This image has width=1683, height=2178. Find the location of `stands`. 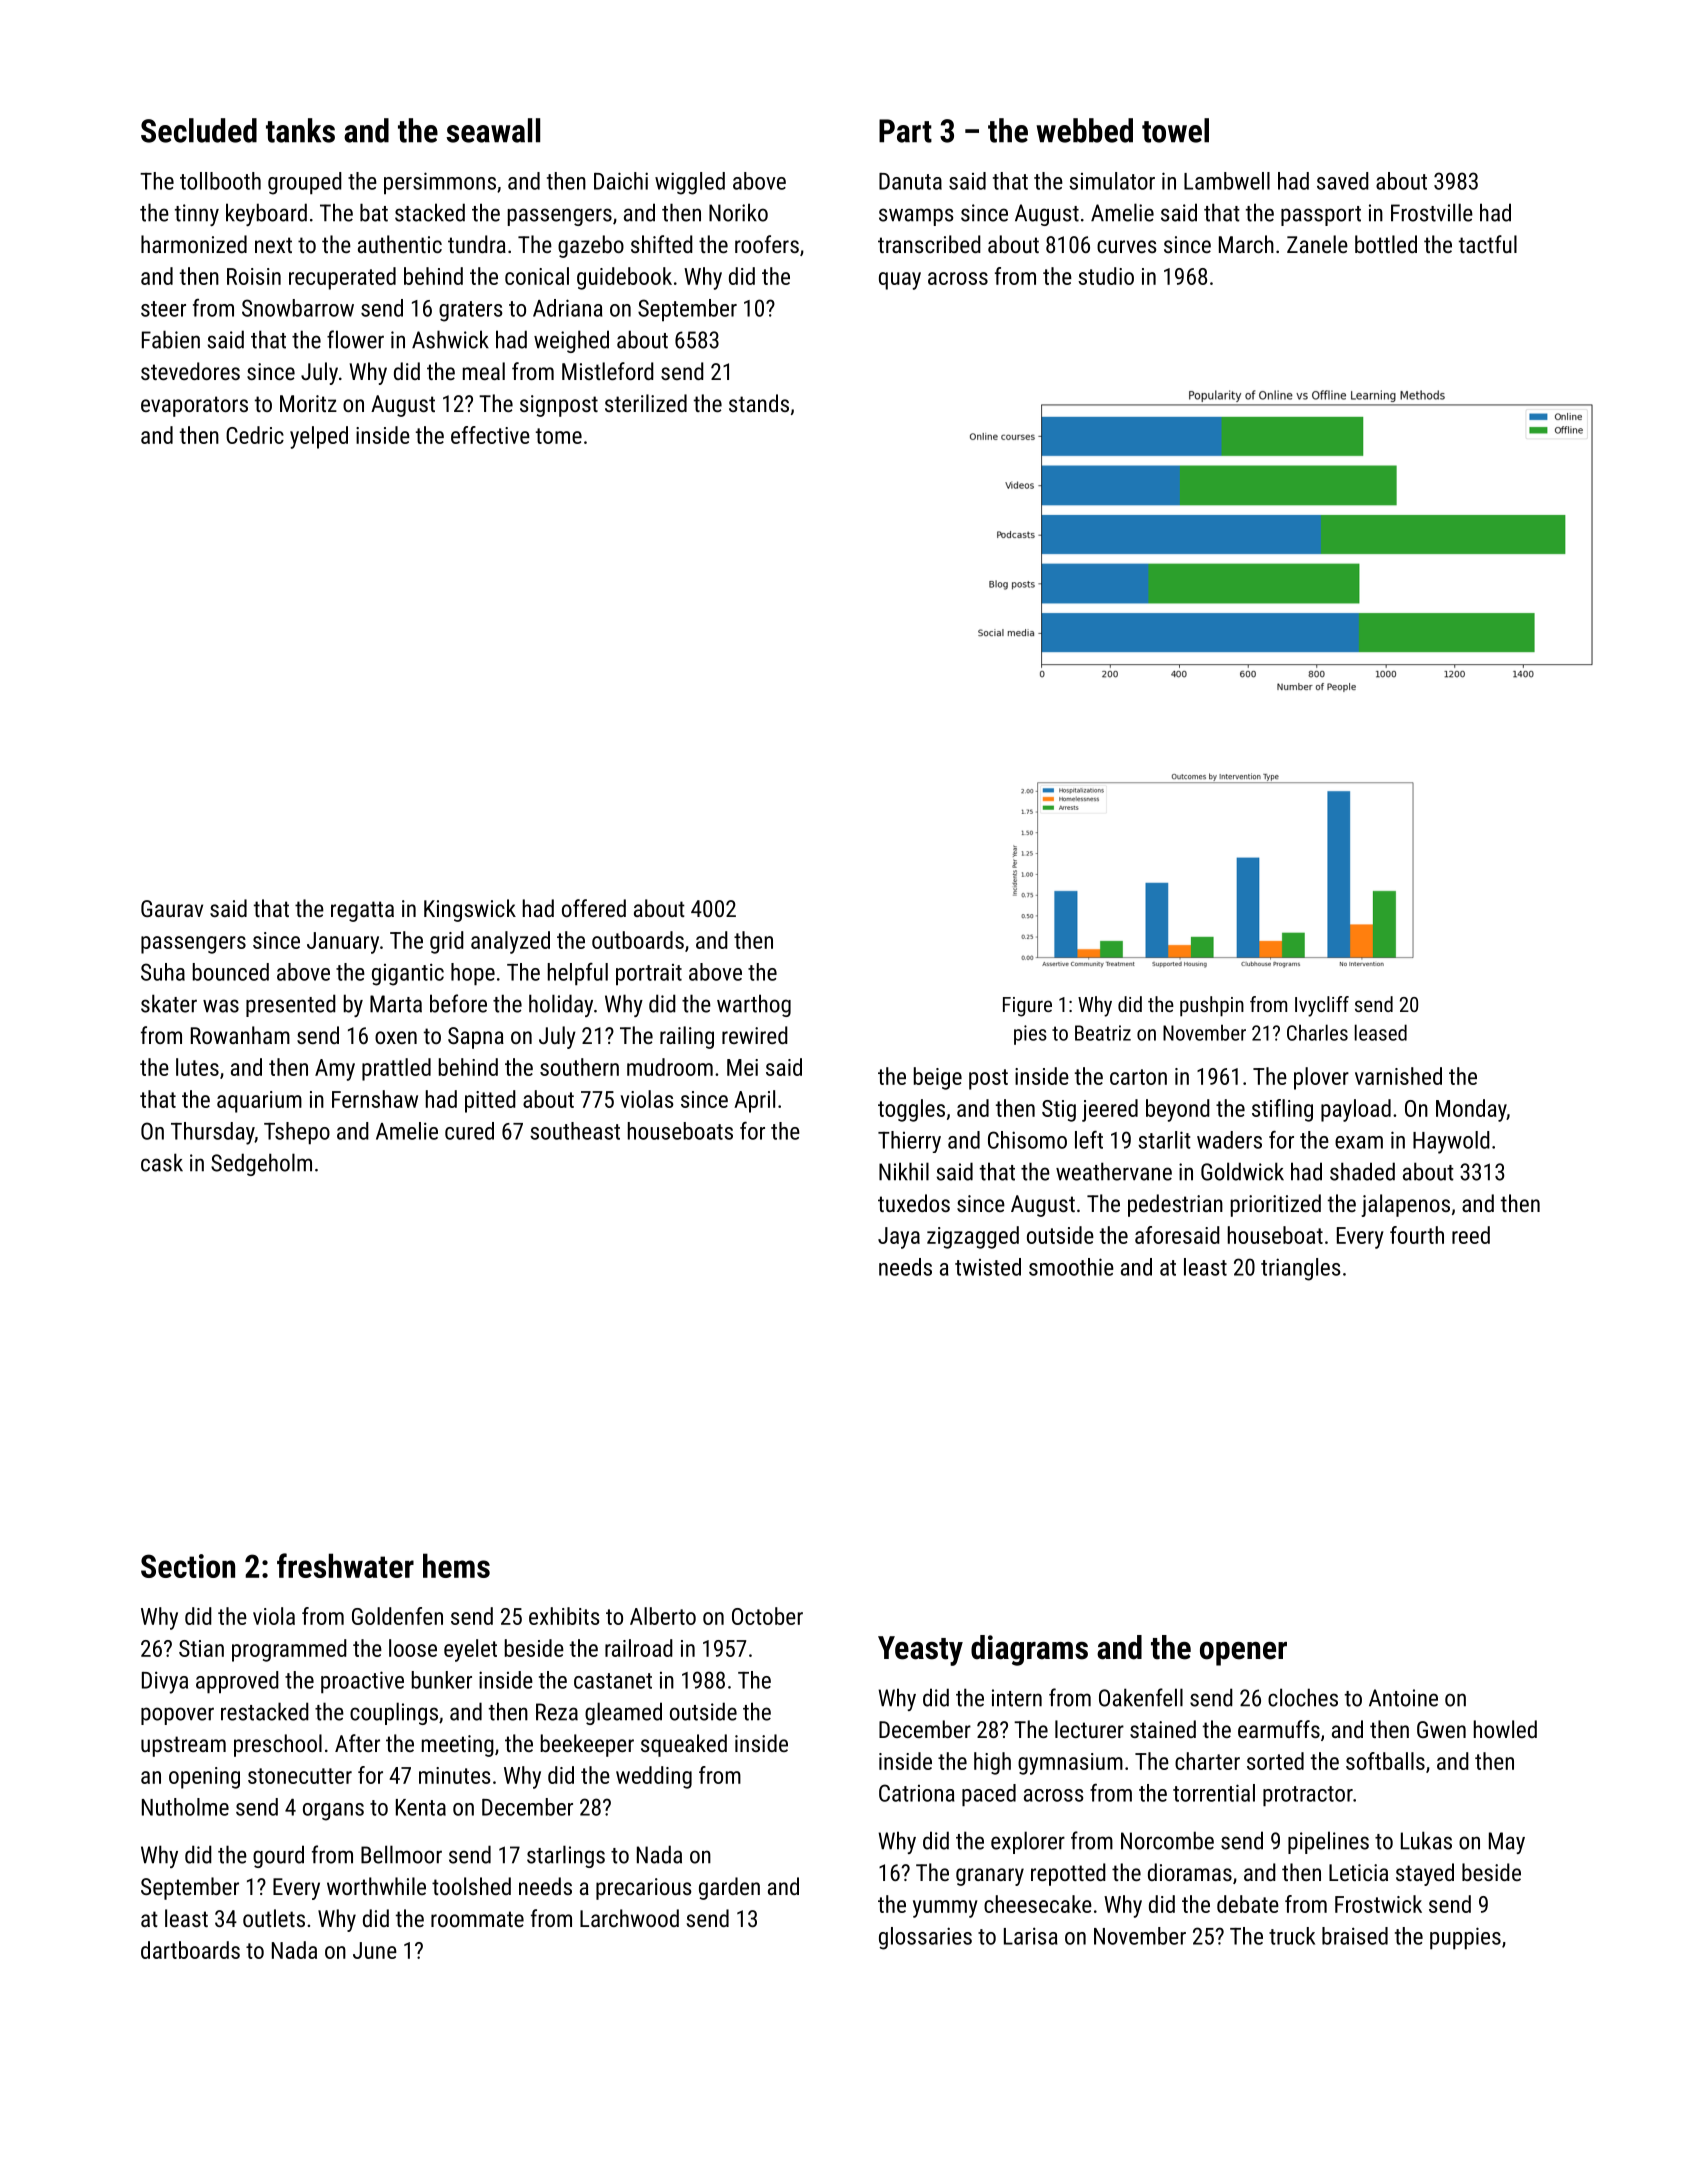

stands is located at coordinates (759, 403).
